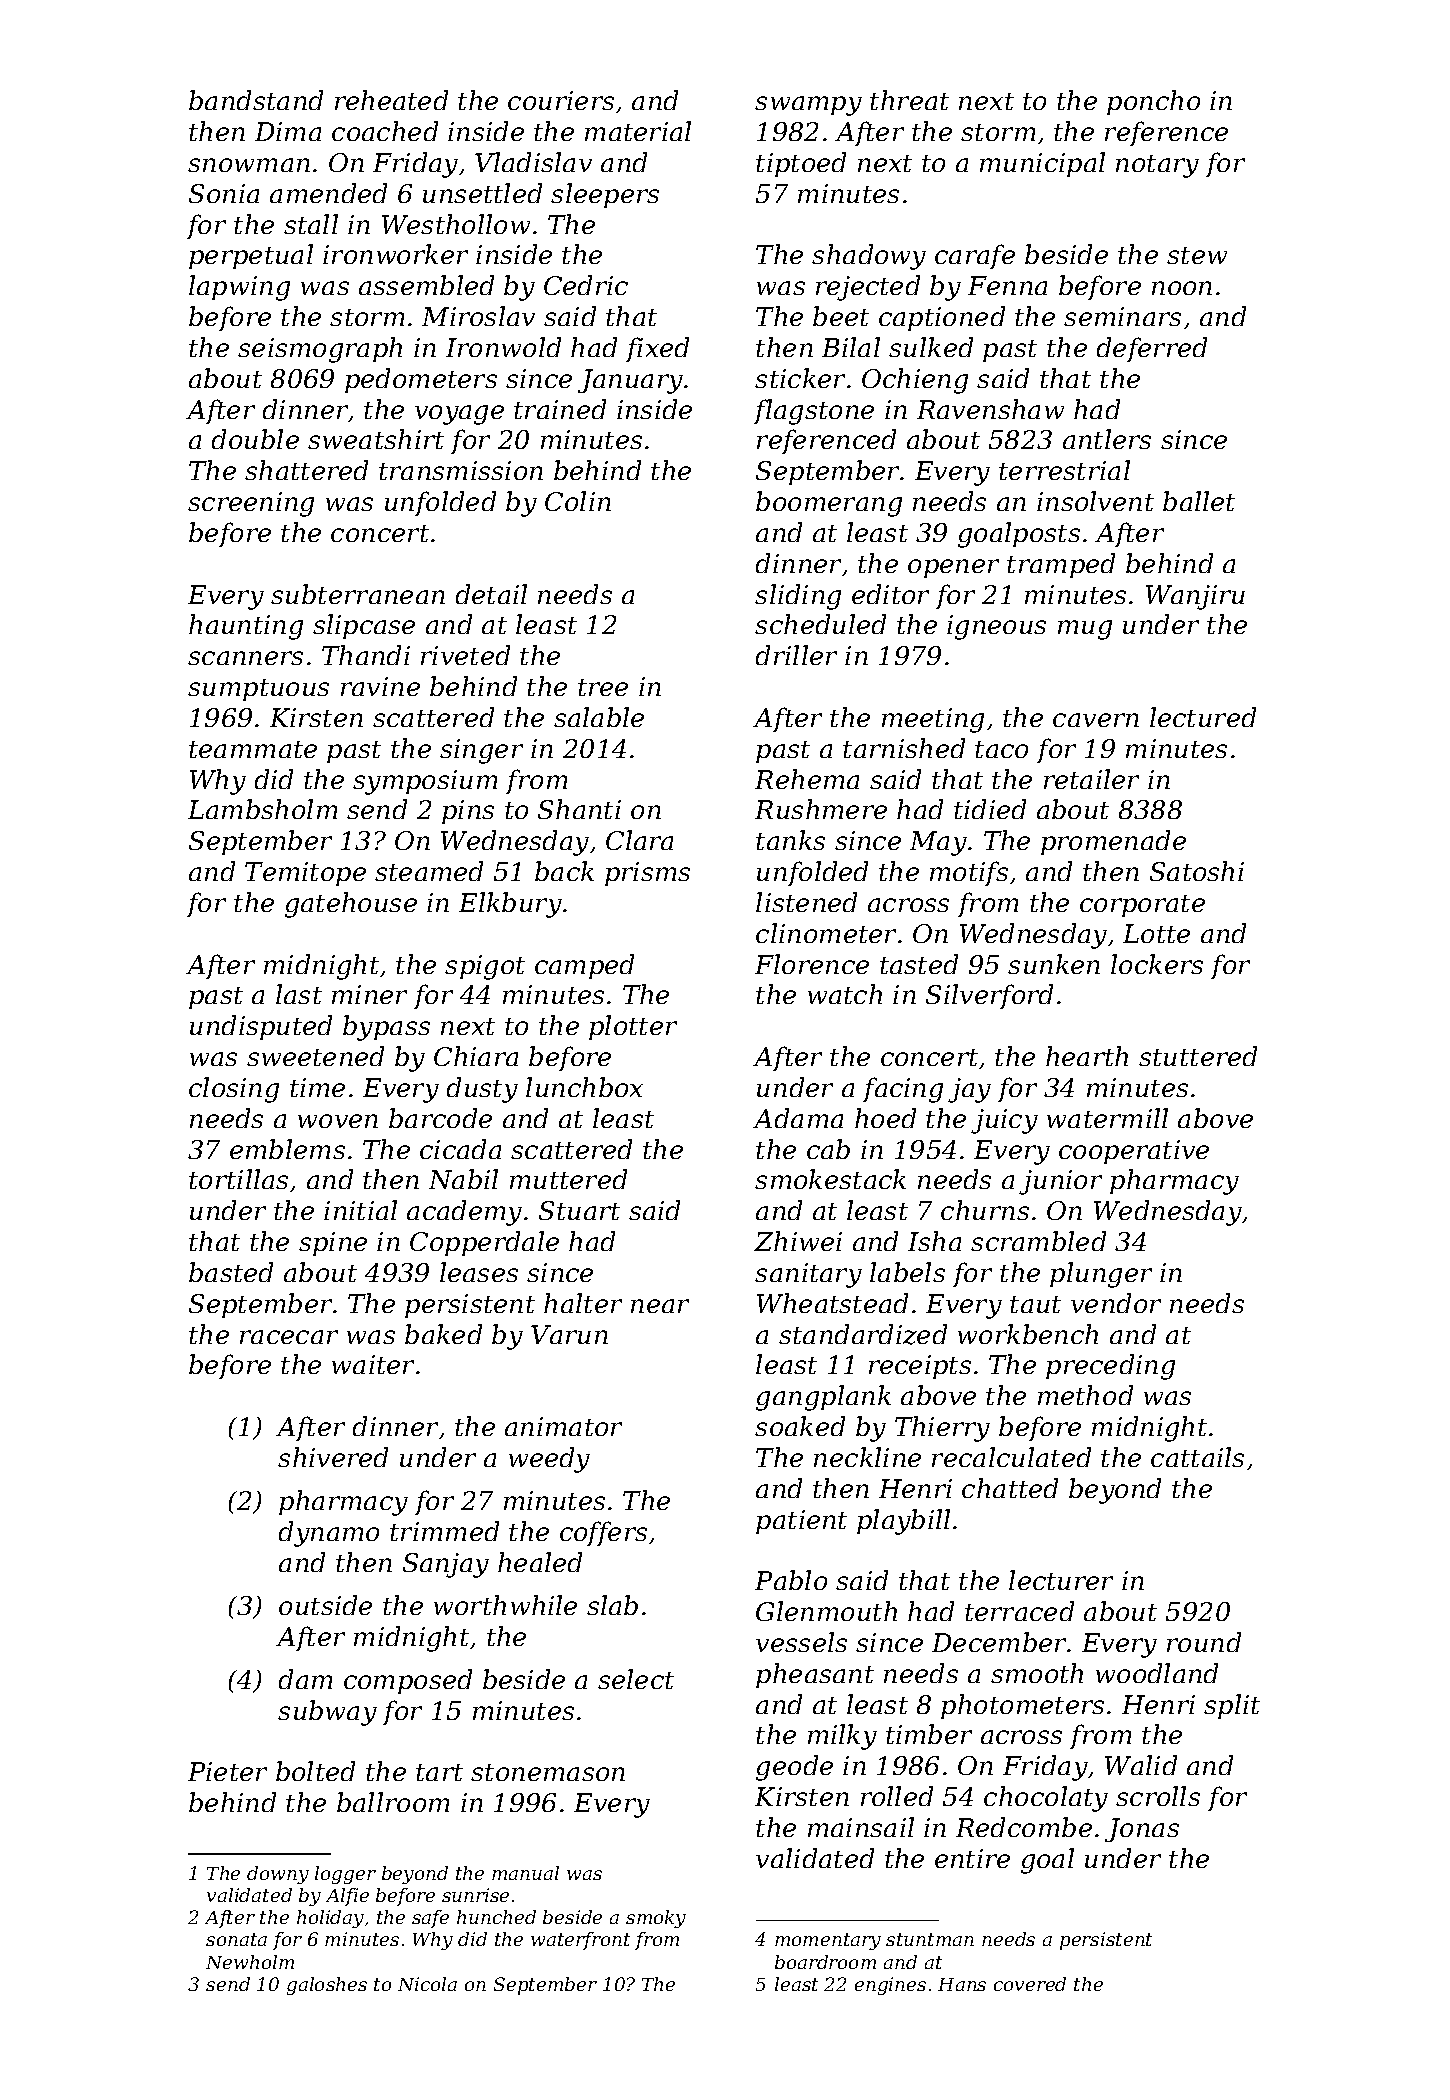 The image size is (1450, 2100). What do you see at coordinates (373, 1364) in the document?
I see `waiter` at bounding box center [373, 1364].
